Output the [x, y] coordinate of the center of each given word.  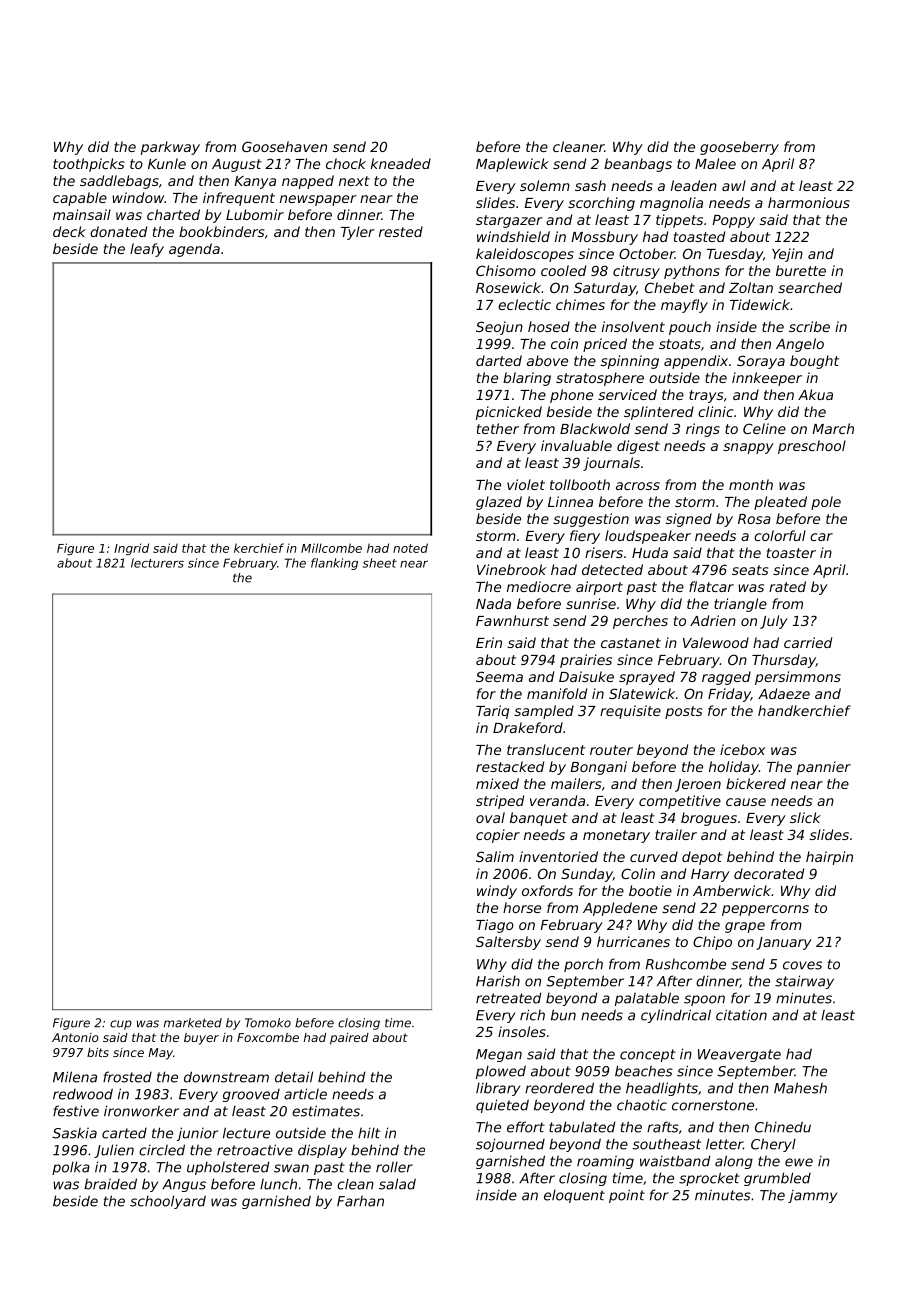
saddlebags [119, 182]
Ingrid [131, 549]
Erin [489, 642]
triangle [740, 605]
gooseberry [739, 148]
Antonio [75, 1037]
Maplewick [512, 165]
